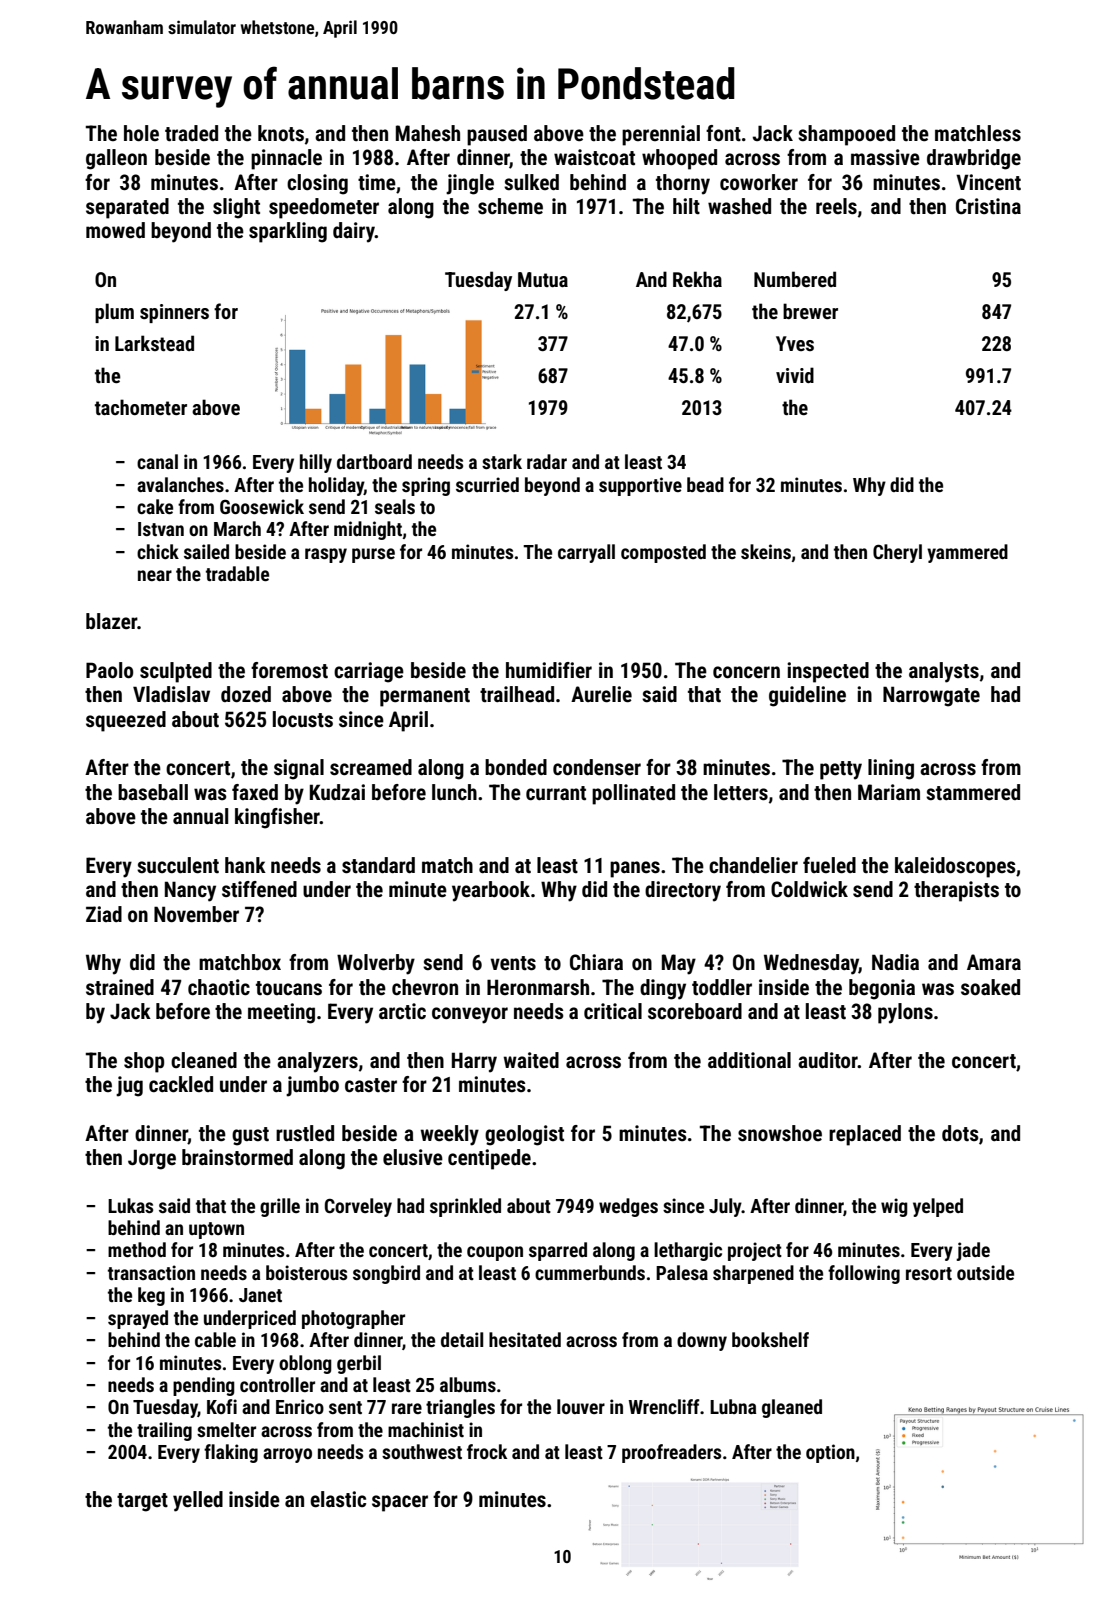 This image has height=1603, width=1107. Describe the element at coordinates (766, 551) in the image. I see `skeins` at that location.
